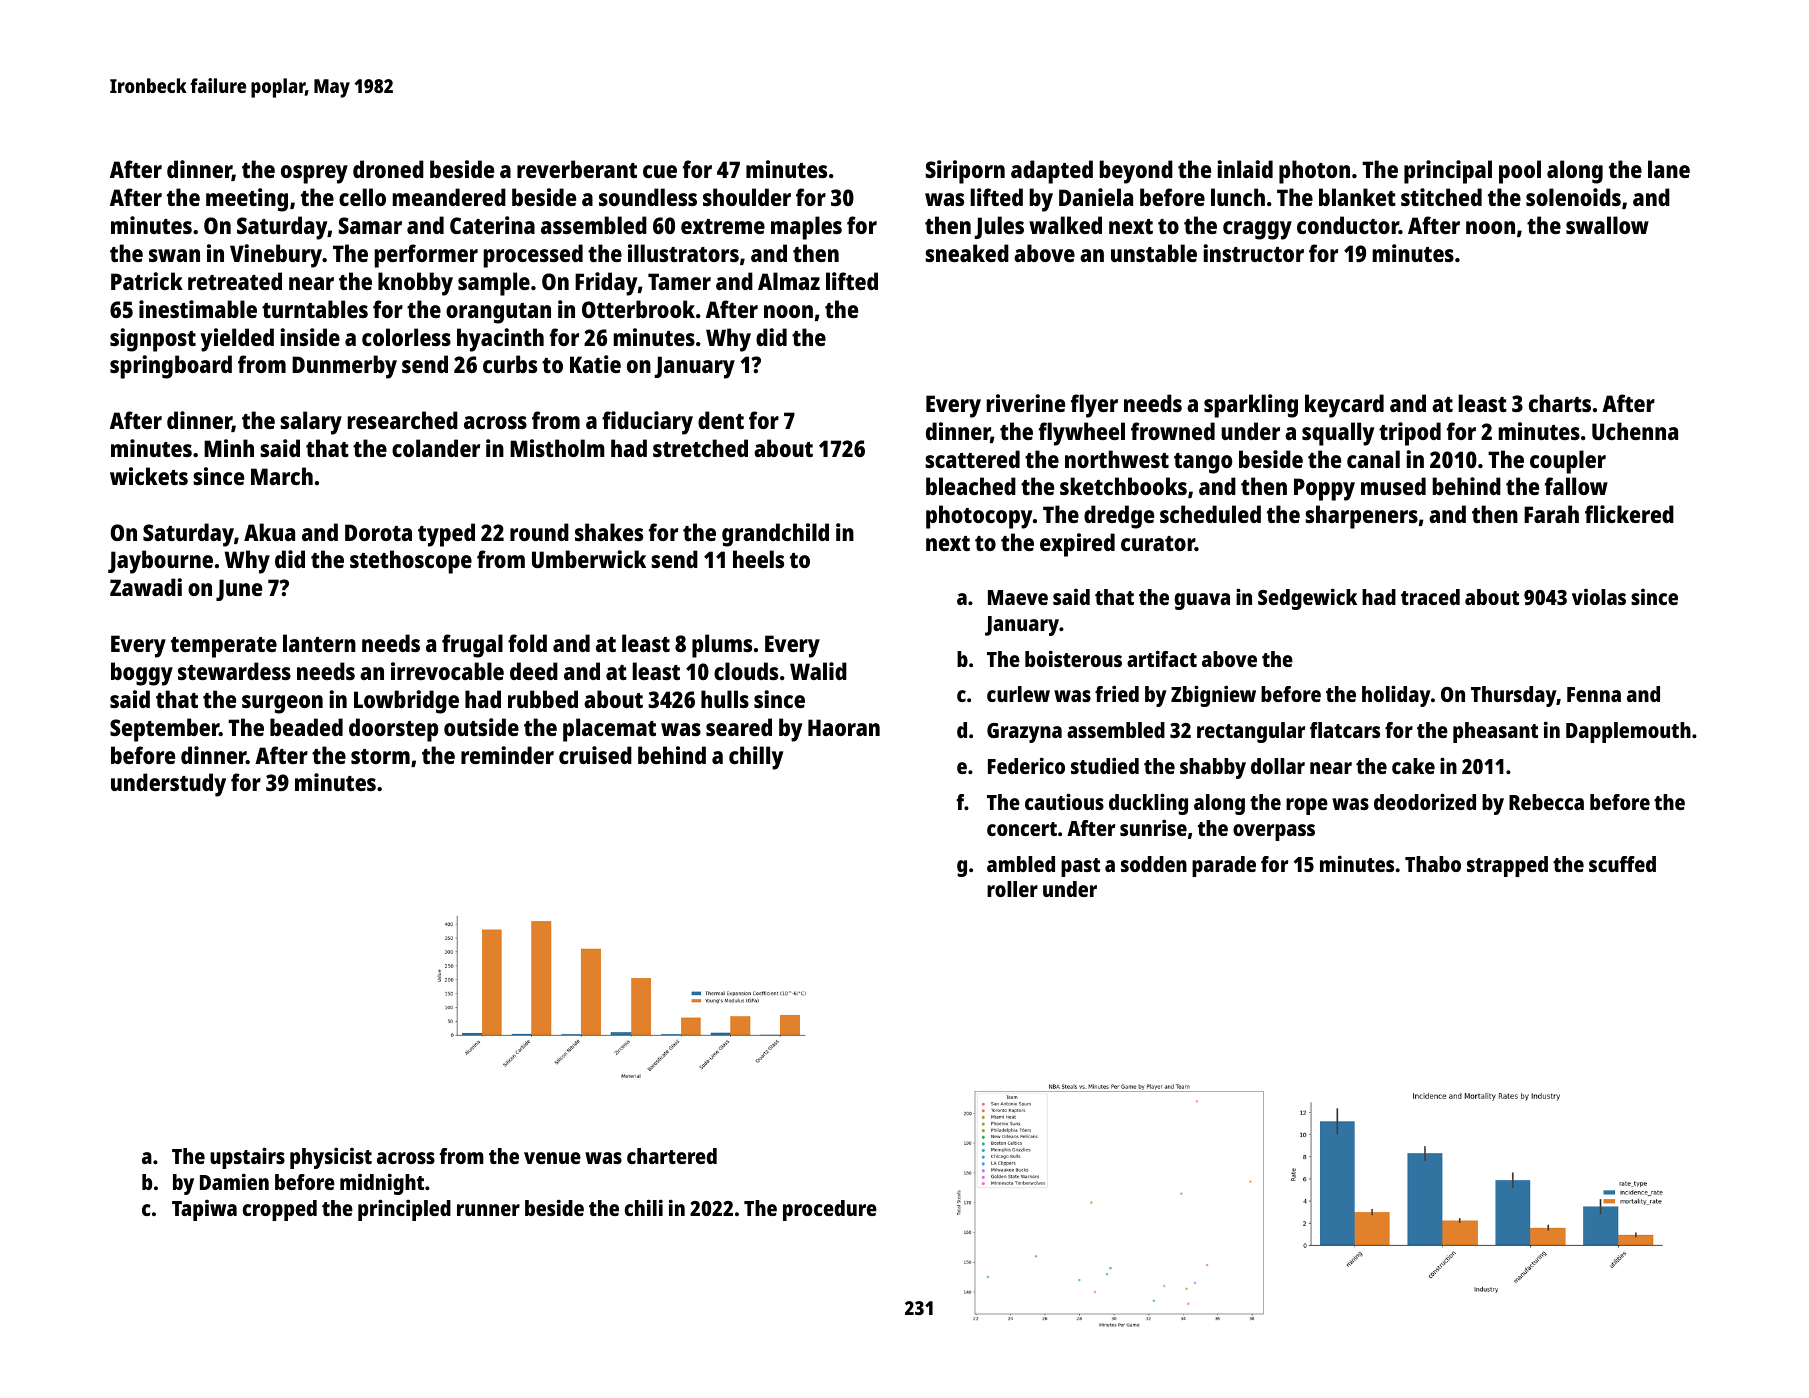  What do you see at coordinates (700, 448) in the page?
I see `stretched` at bounding box center [700, 448].
